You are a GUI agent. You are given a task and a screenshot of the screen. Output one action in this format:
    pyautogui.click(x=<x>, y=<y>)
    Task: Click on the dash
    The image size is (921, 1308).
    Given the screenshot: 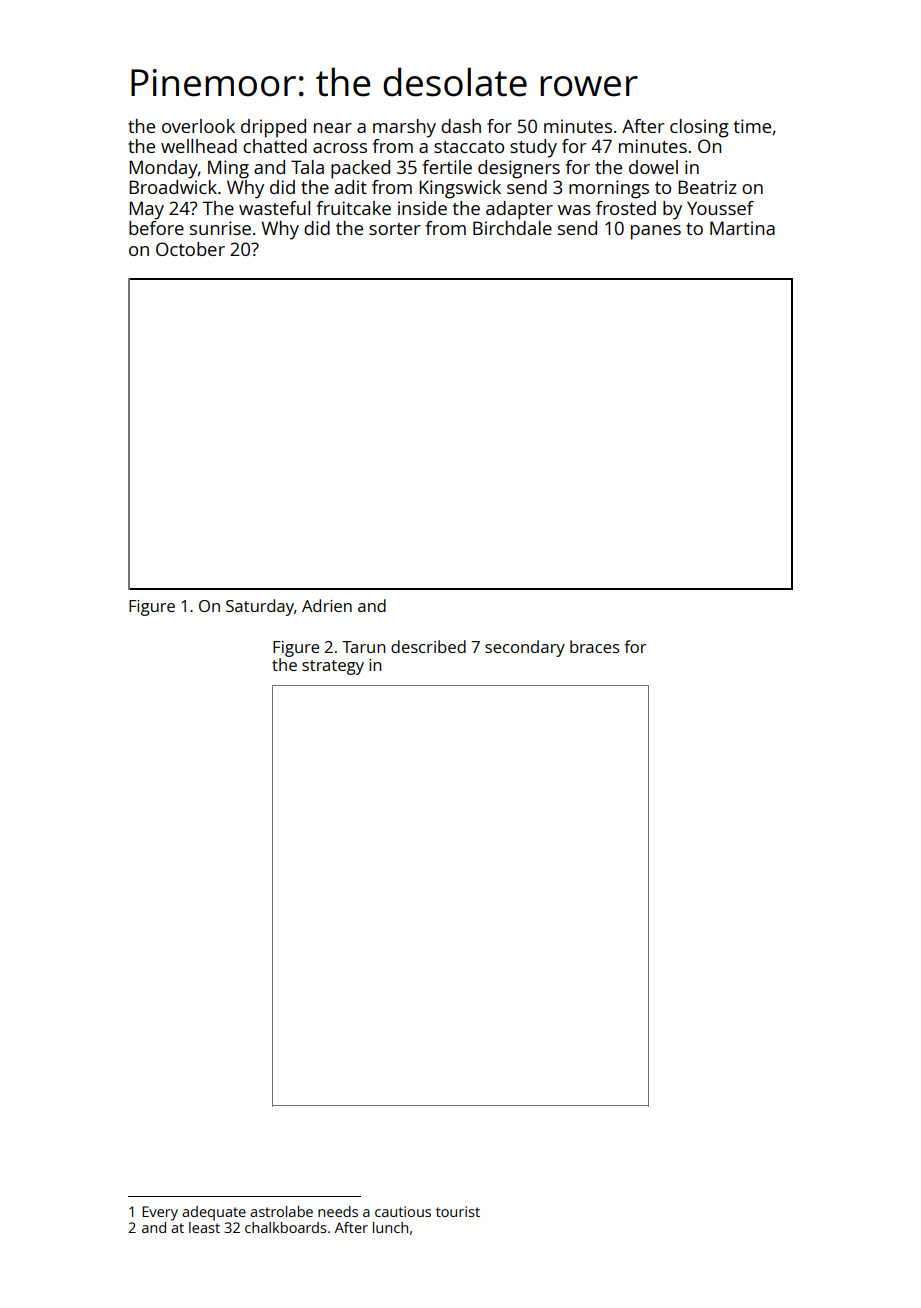 What is the action you would take?
    pyautogui.click(x=461, y=126)
